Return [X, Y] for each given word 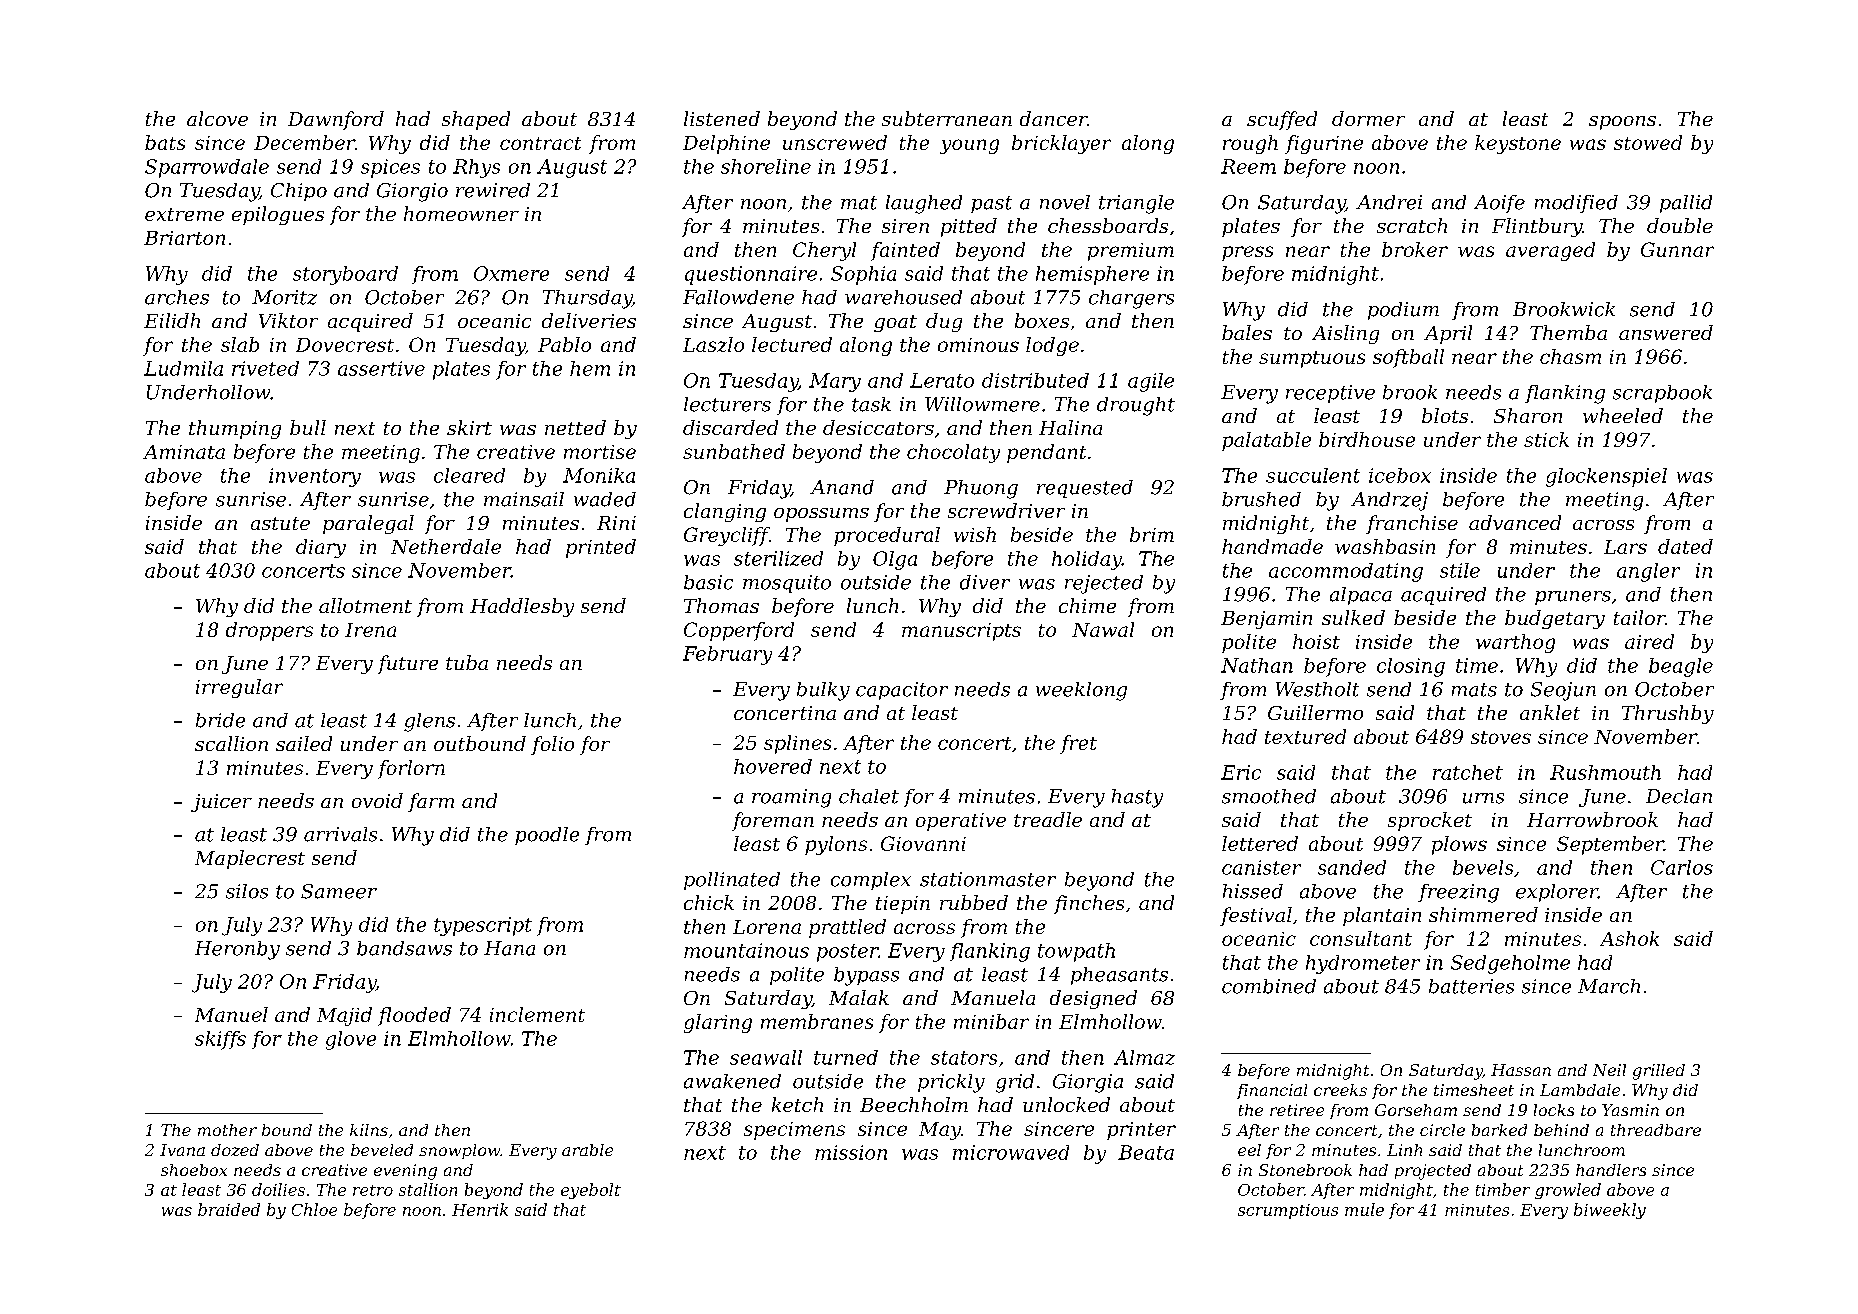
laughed [924, 204]
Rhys [476, 168]
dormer [1368, 118]
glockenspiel [1606, 477]
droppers [269, 631]
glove [351, 1040]
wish [975, 534]
